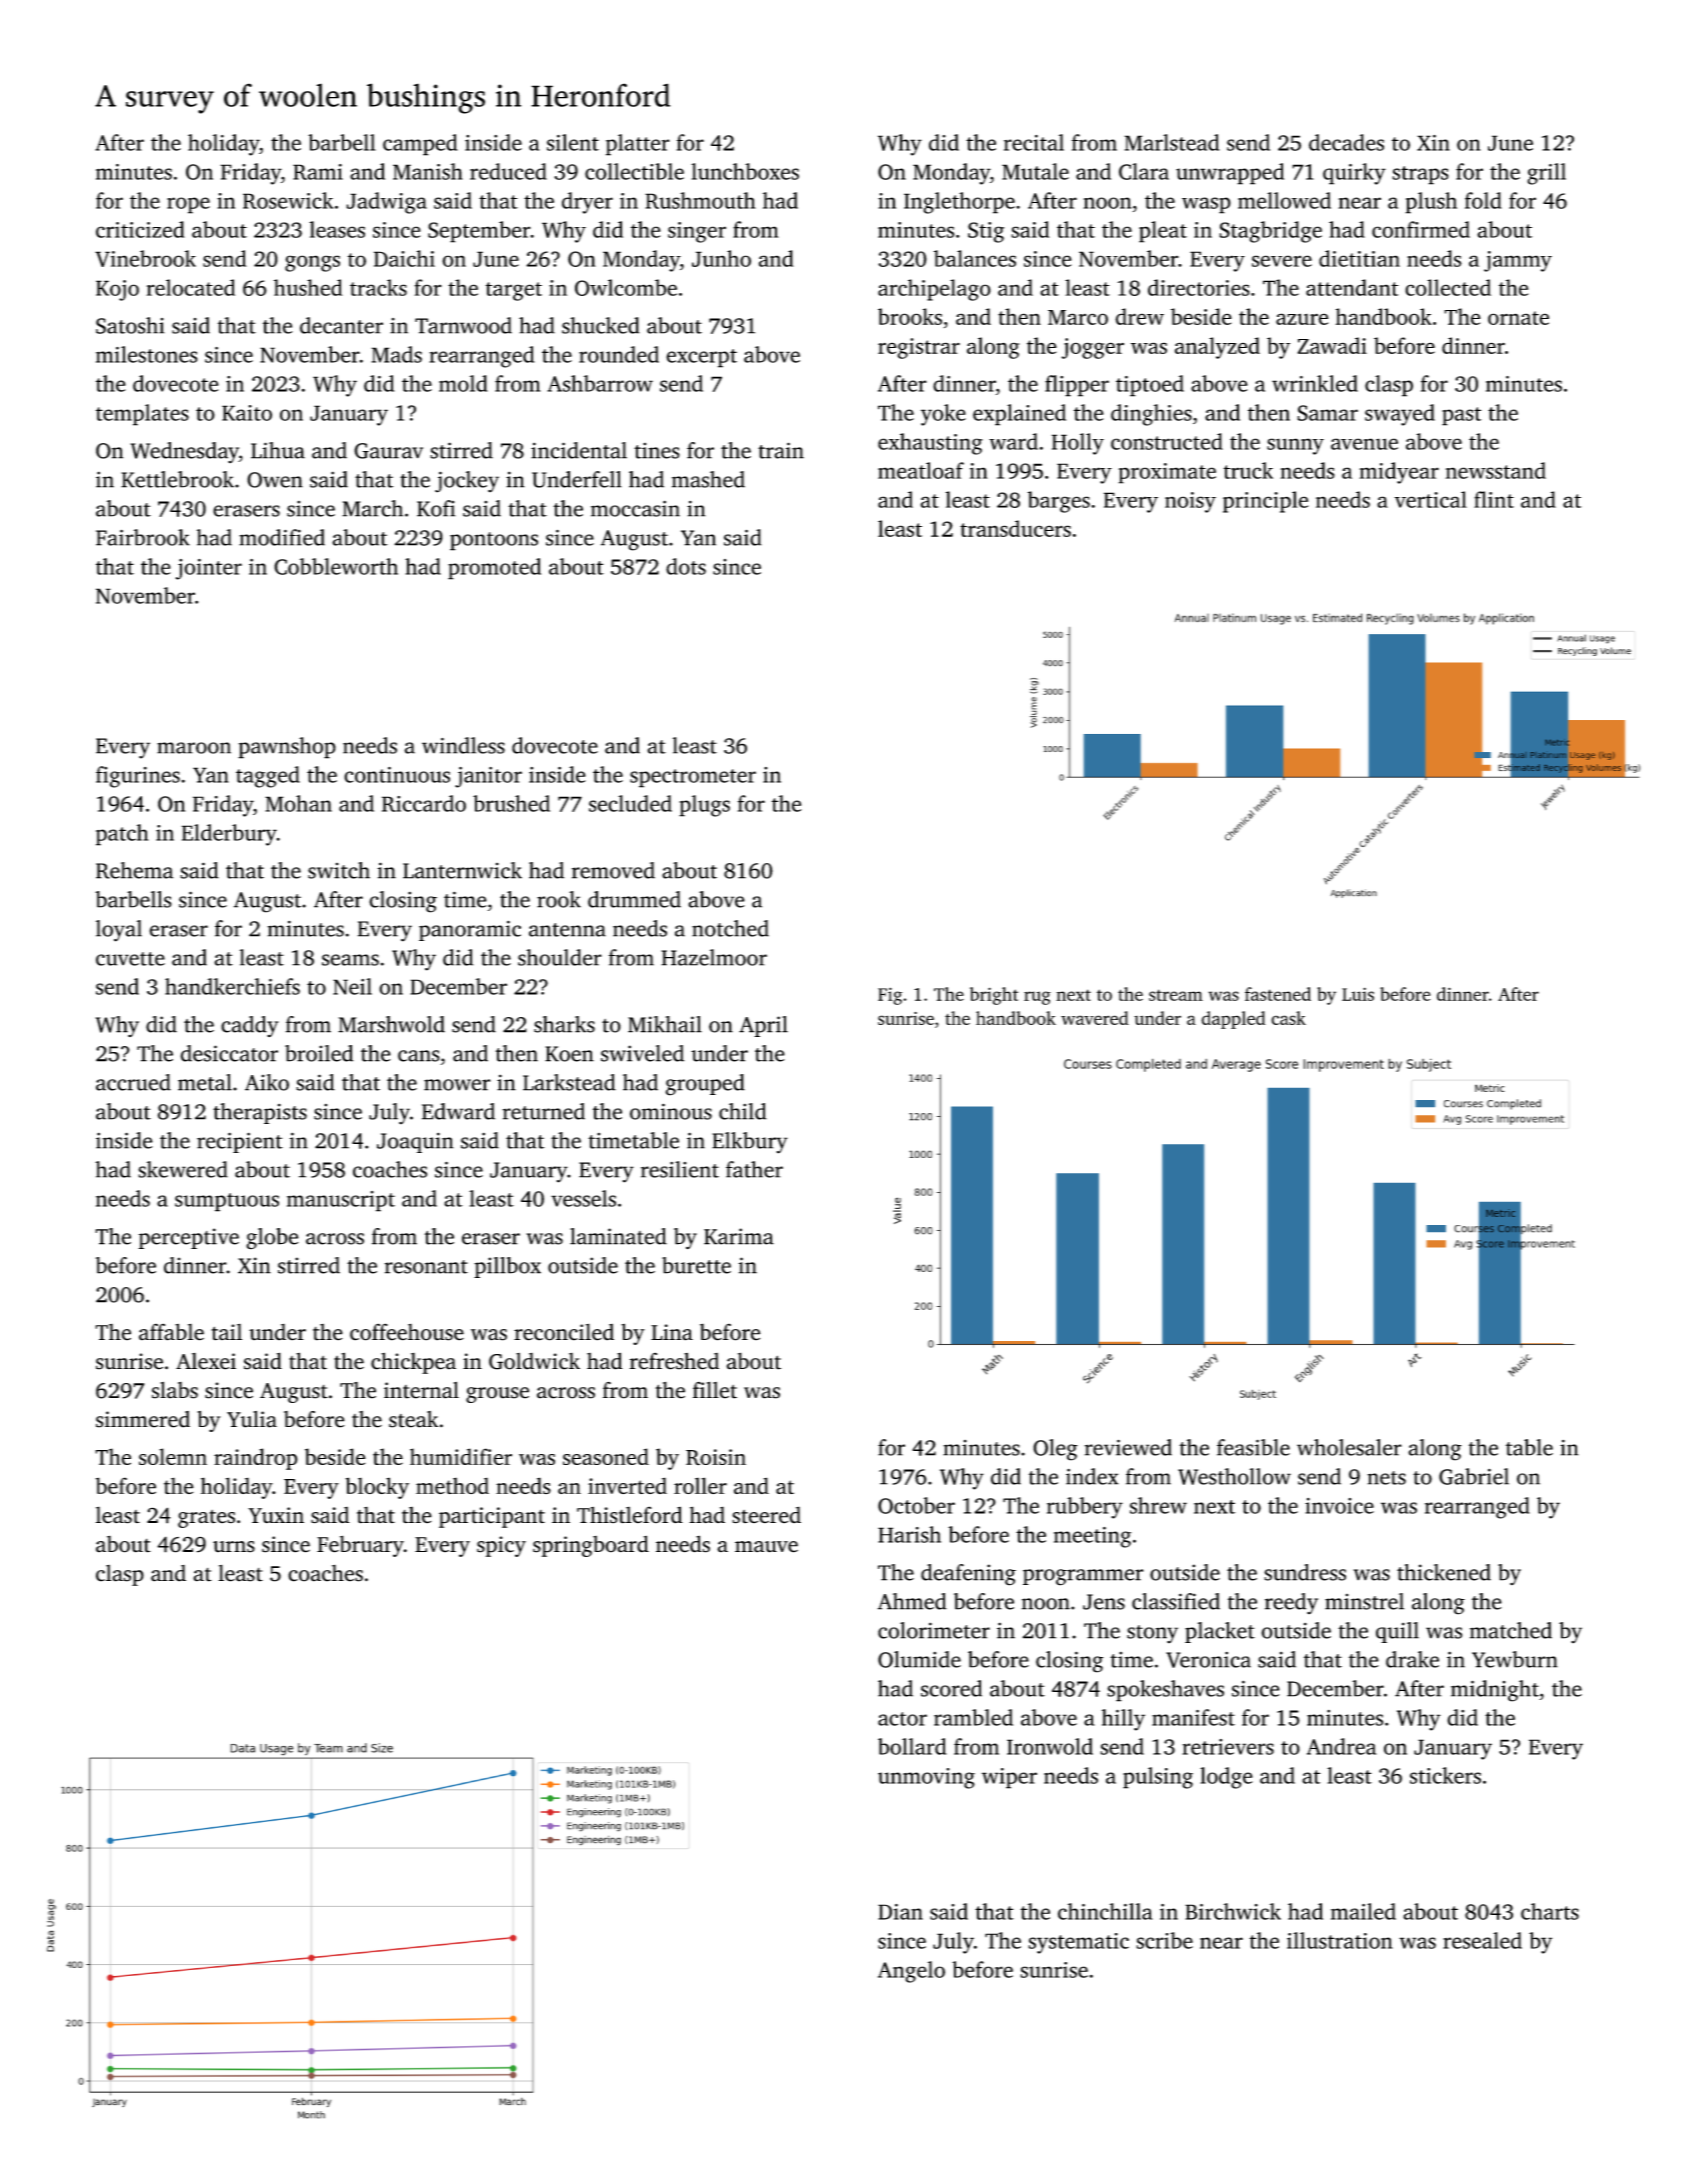 The height and width of the screenshot is (2178, 1683). Describe the element at coordinates (921, 470) in the screenshot. I see `meatloaf` at that location.
